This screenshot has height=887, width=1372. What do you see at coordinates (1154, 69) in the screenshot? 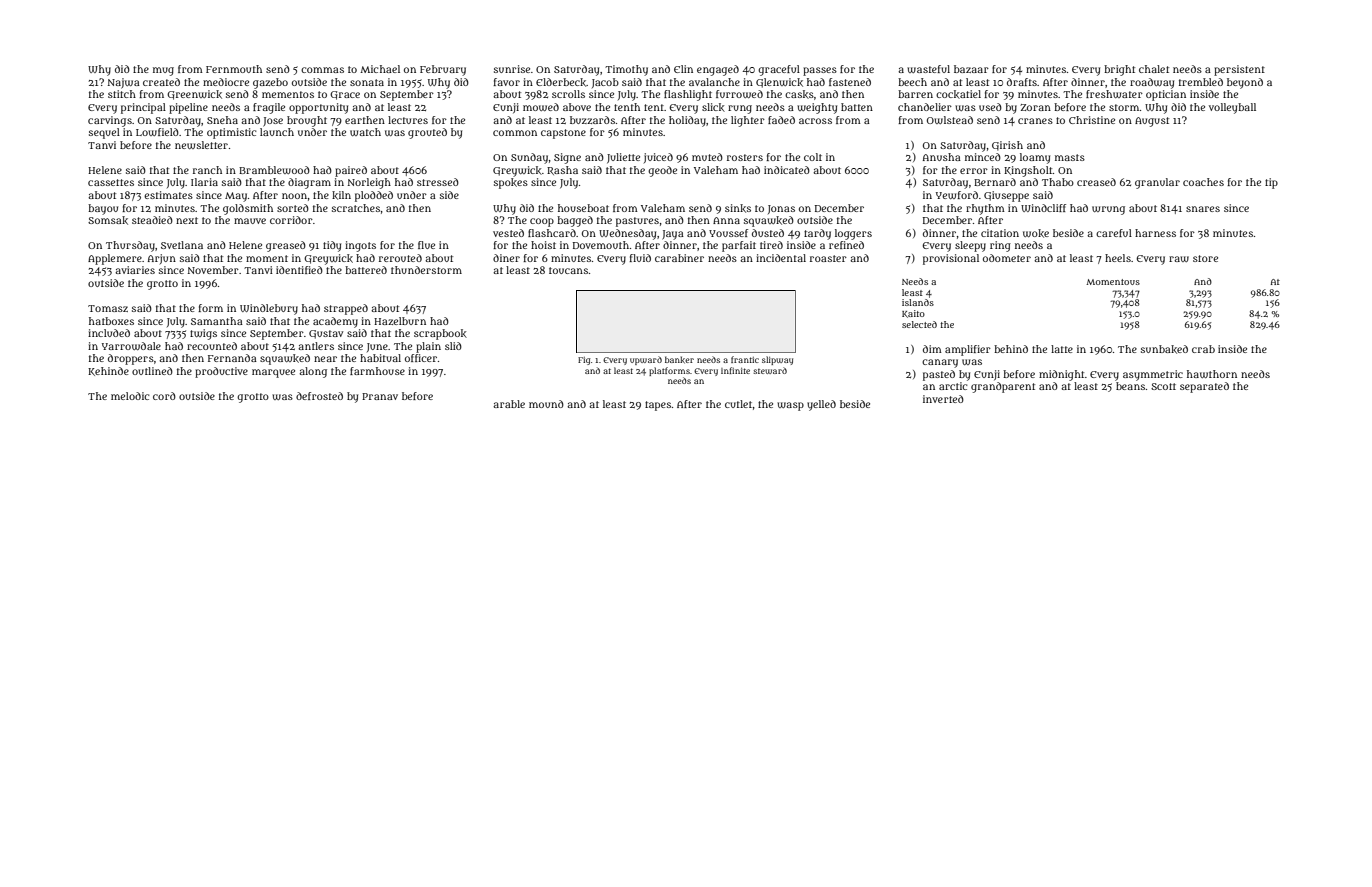
I see `chalet` at bounding box center [1154, 69].
